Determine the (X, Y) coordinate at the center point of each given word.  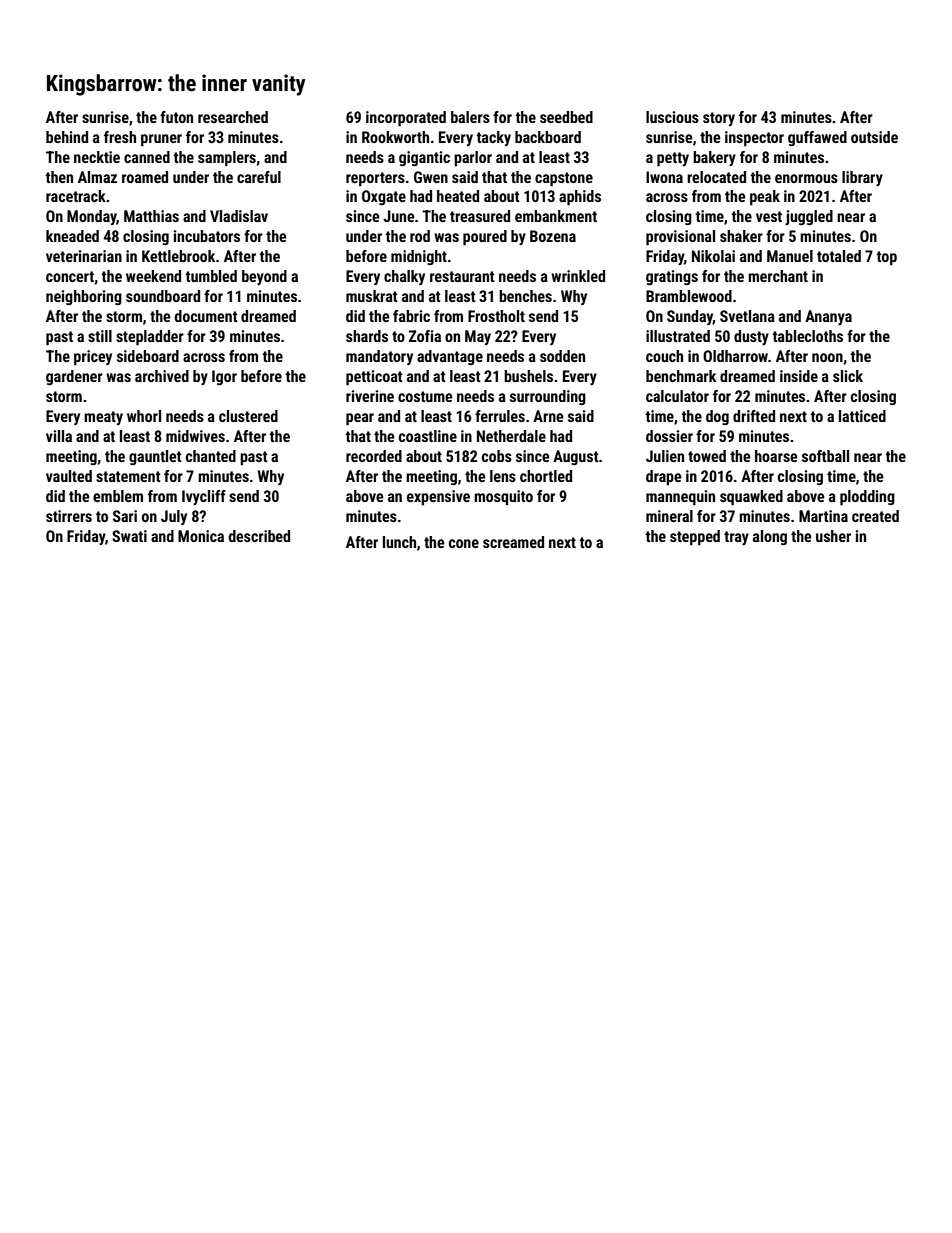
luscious (672, 117)
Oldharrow (735, 356)
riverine (370, 396)
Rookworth (395, 137)
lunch (399, 542)
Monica (201, 536)
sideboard (148, 356)
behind (67, 137)
